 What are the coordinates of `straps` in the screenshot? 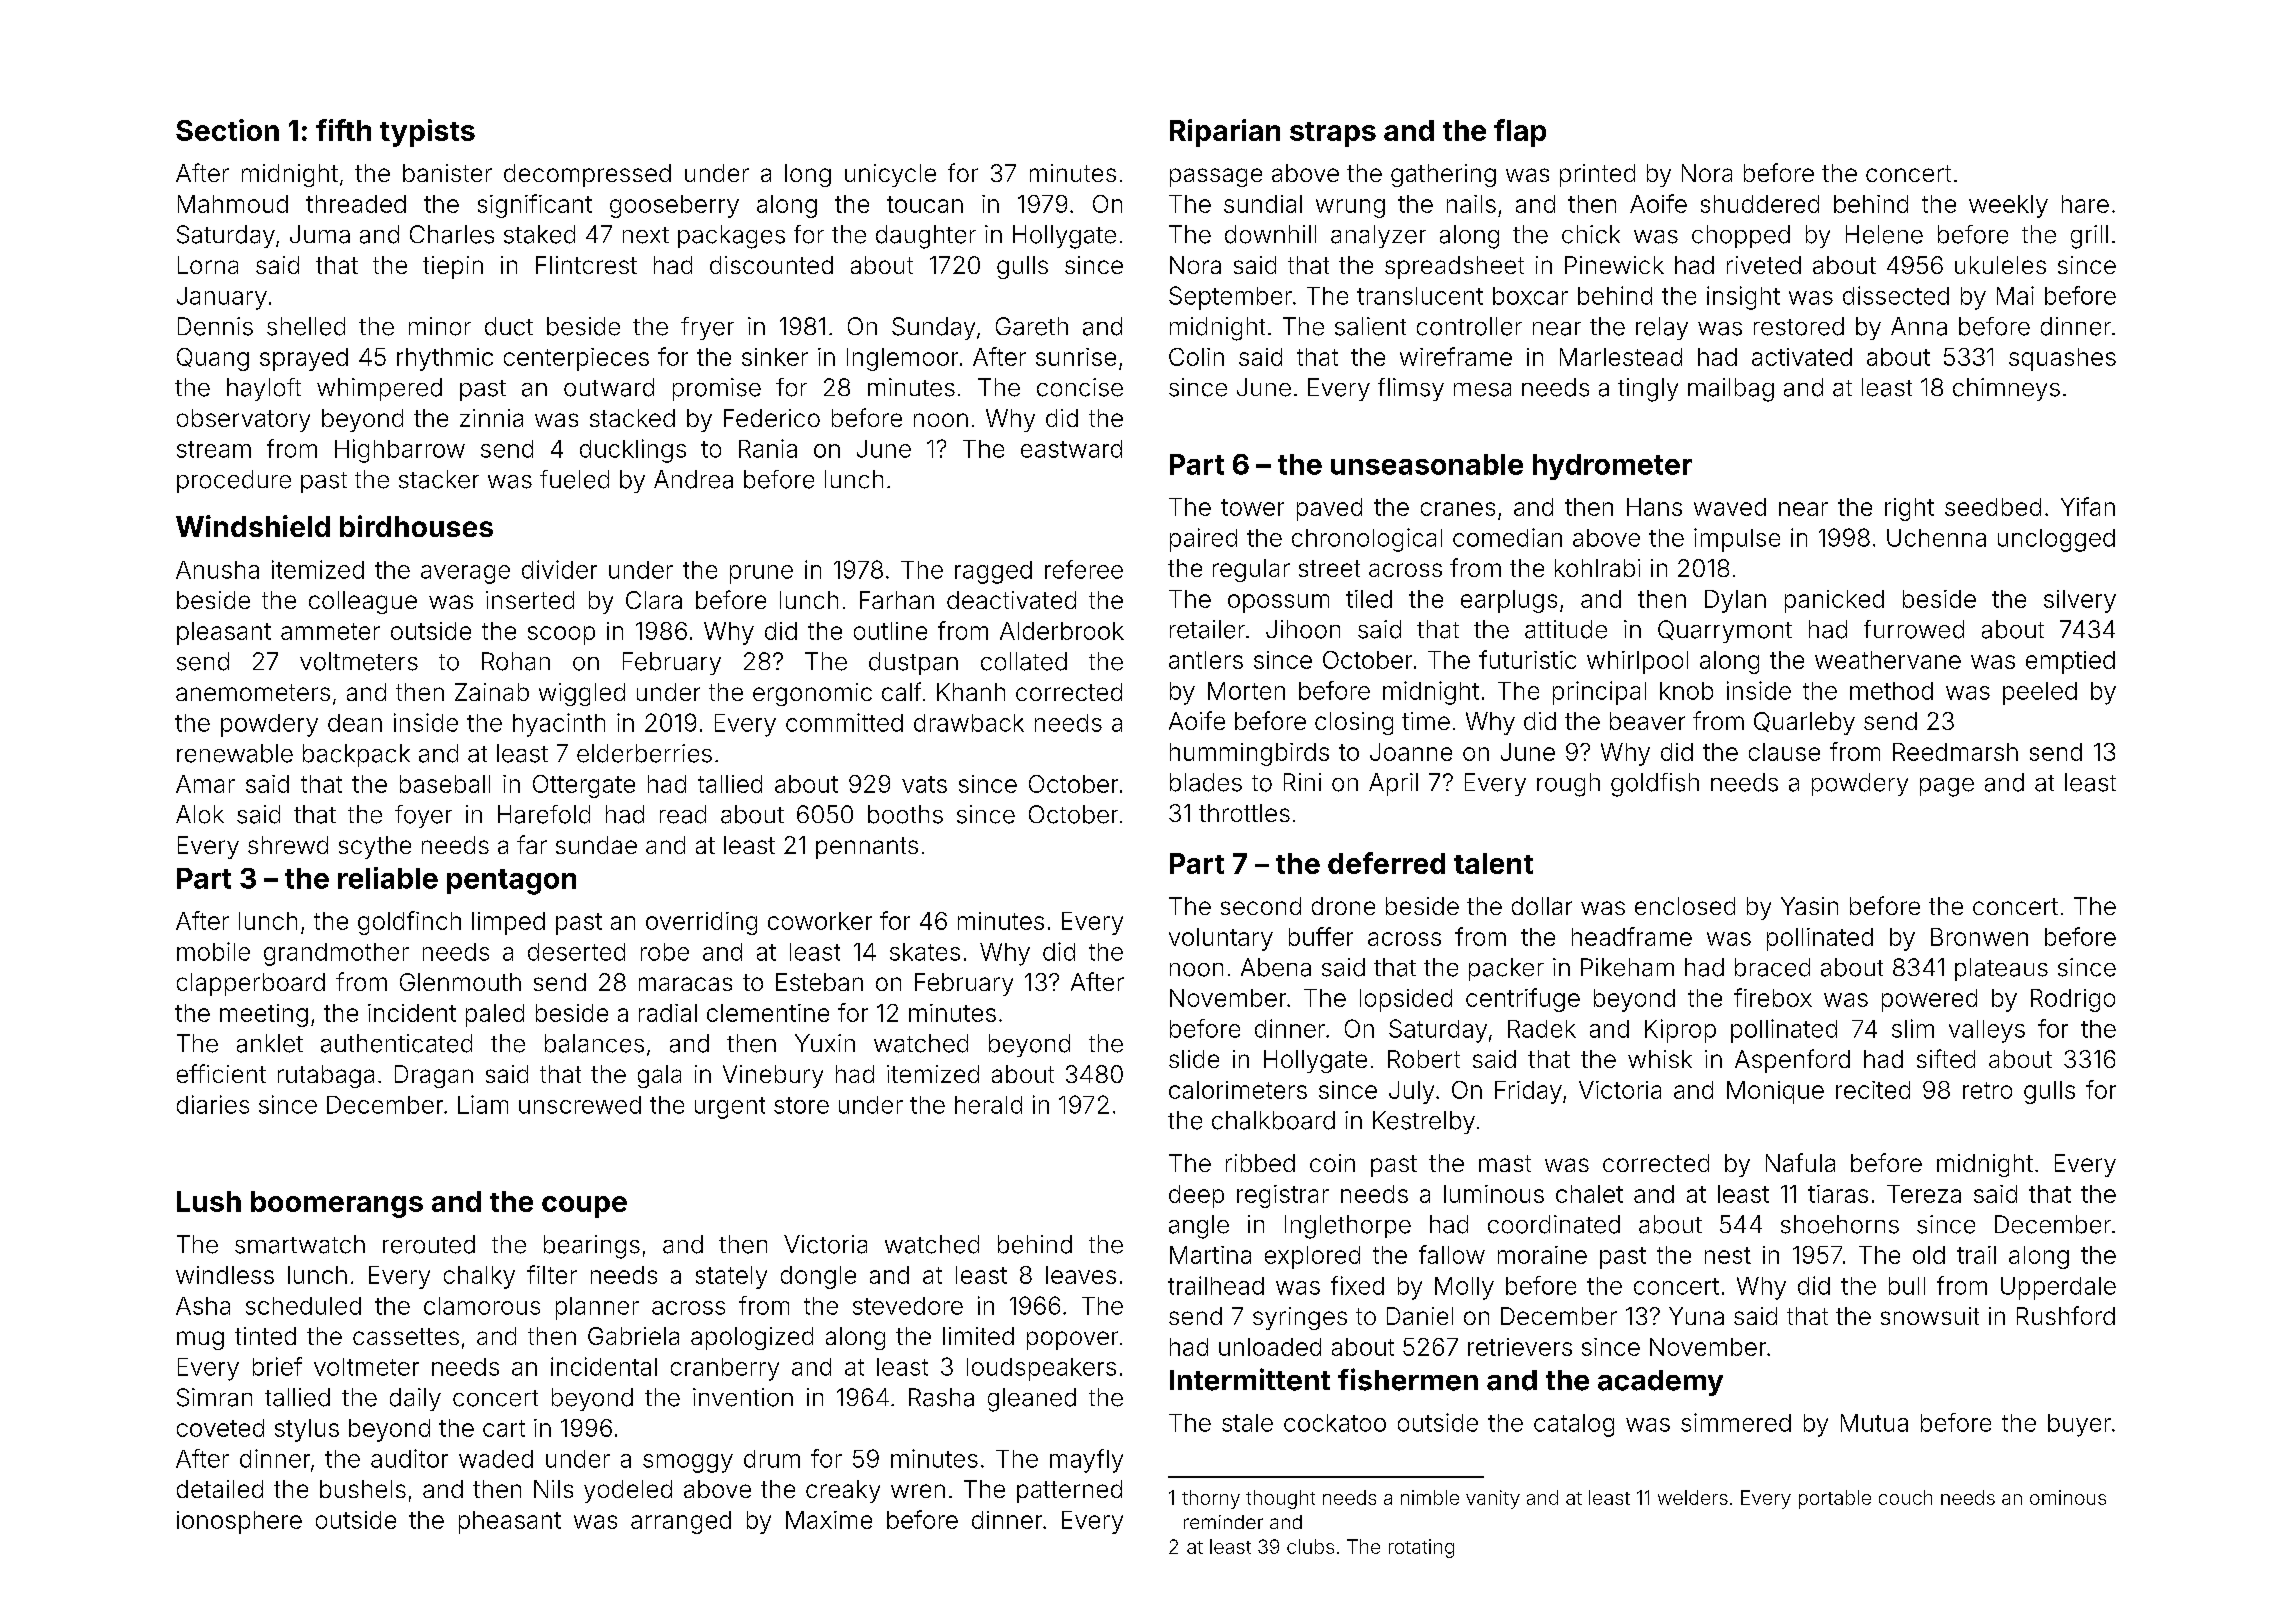 It's located at (1333, 134).
